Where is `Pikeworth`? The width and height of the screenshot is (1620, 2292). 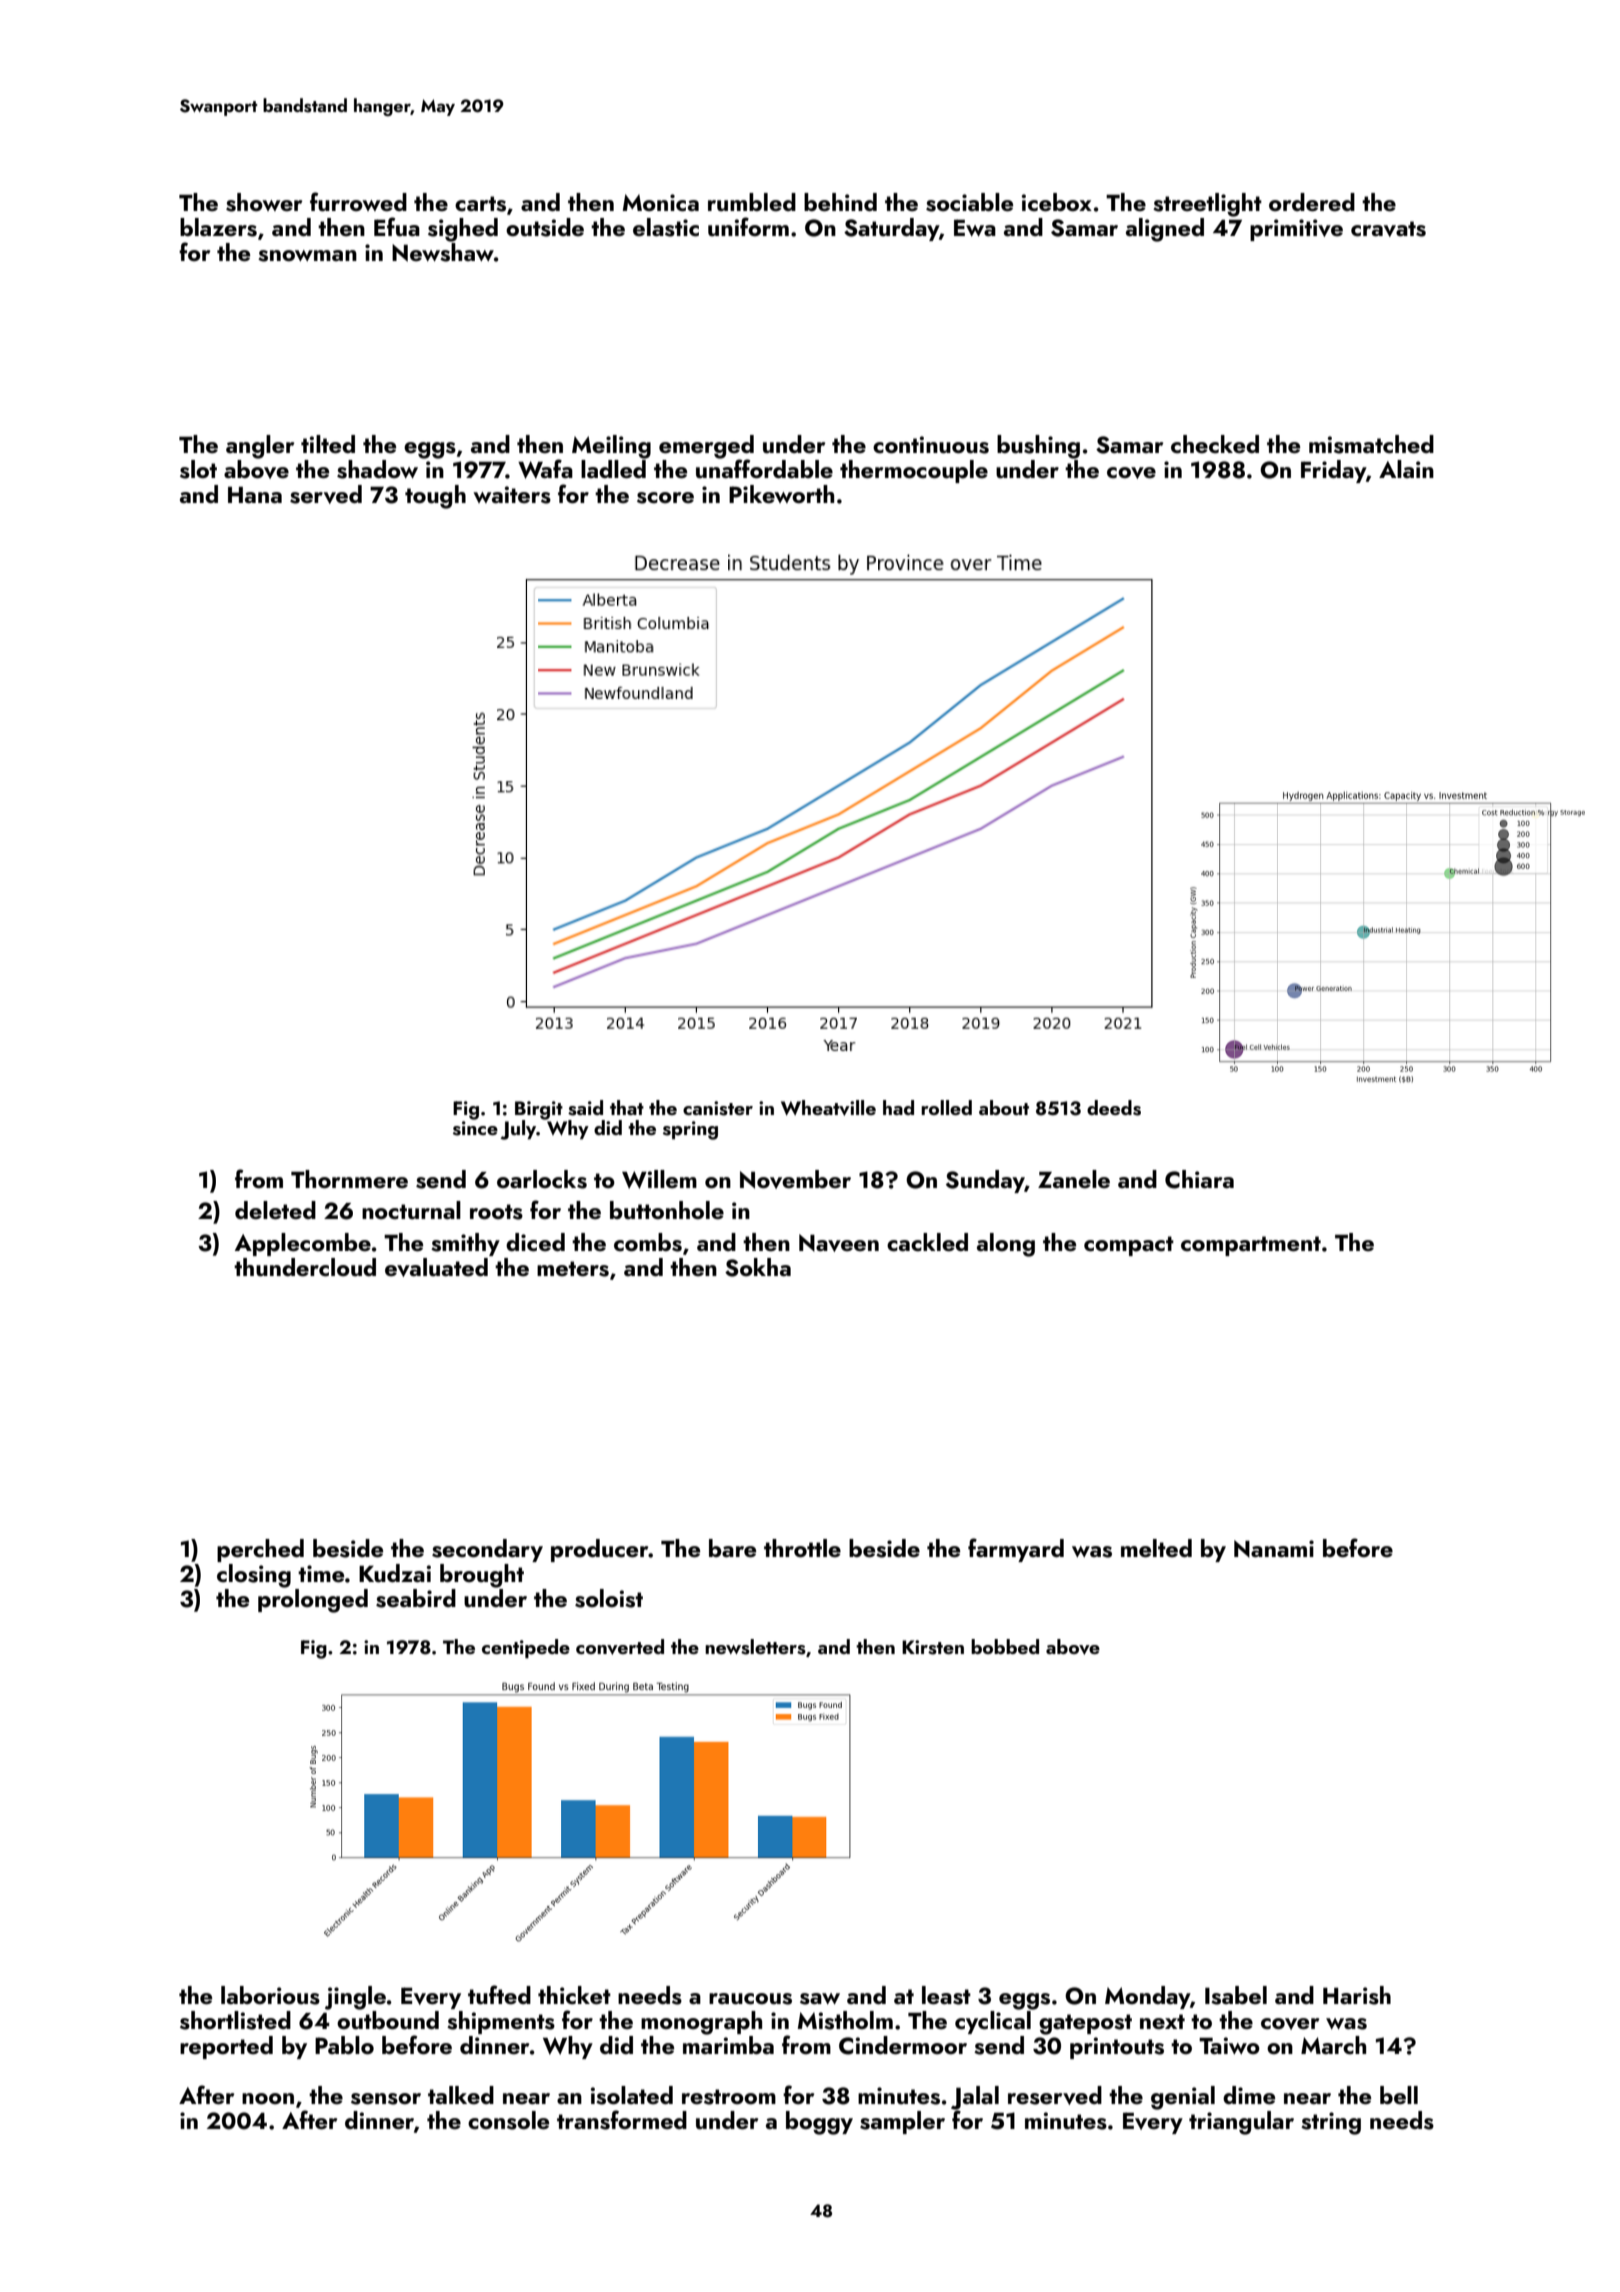
Pikeworth is located at coordinates (781, 494).
